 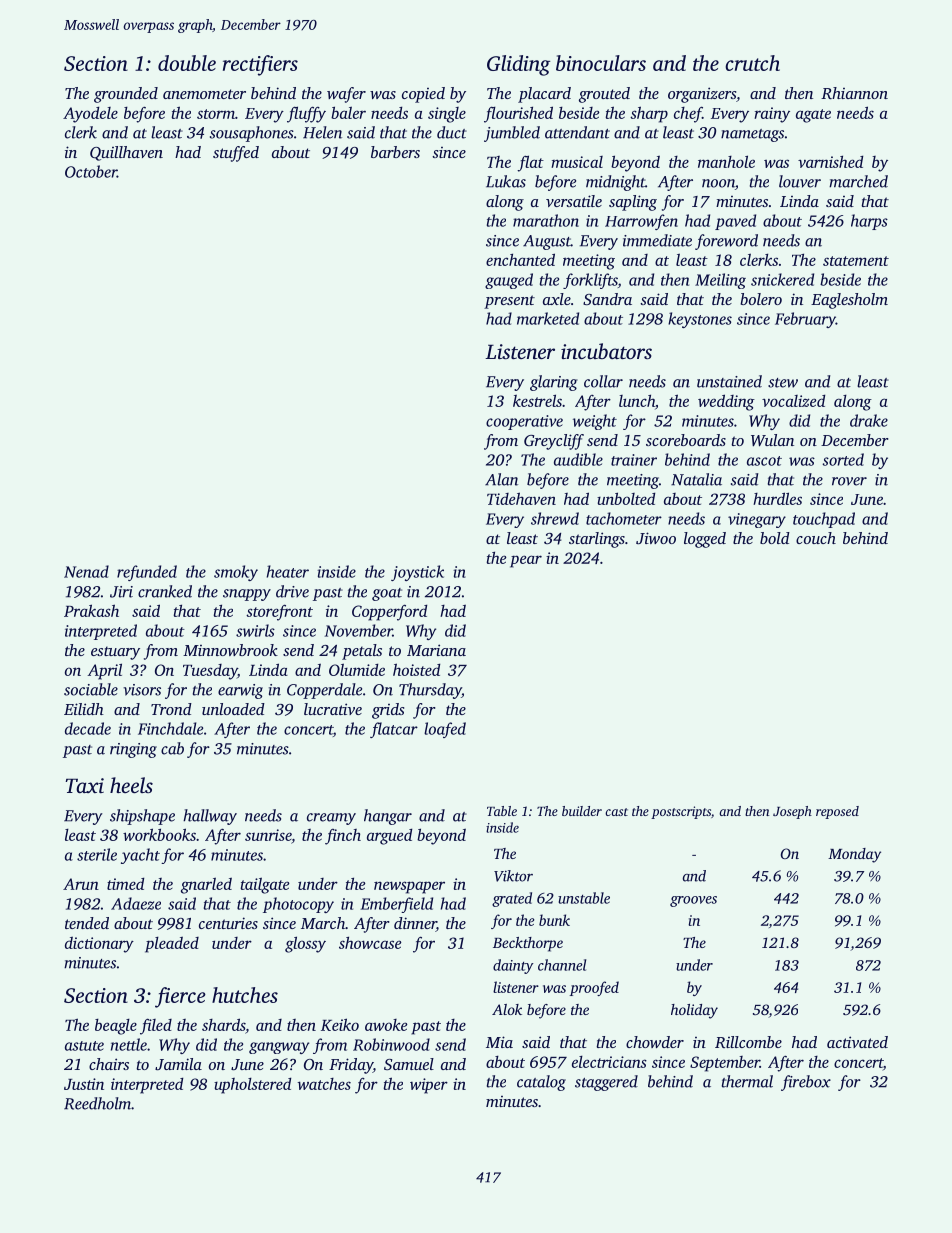 What do you see at coordinates (288, 571) in the screenshot?
I see `heater` at bounding box center [288, 571].
